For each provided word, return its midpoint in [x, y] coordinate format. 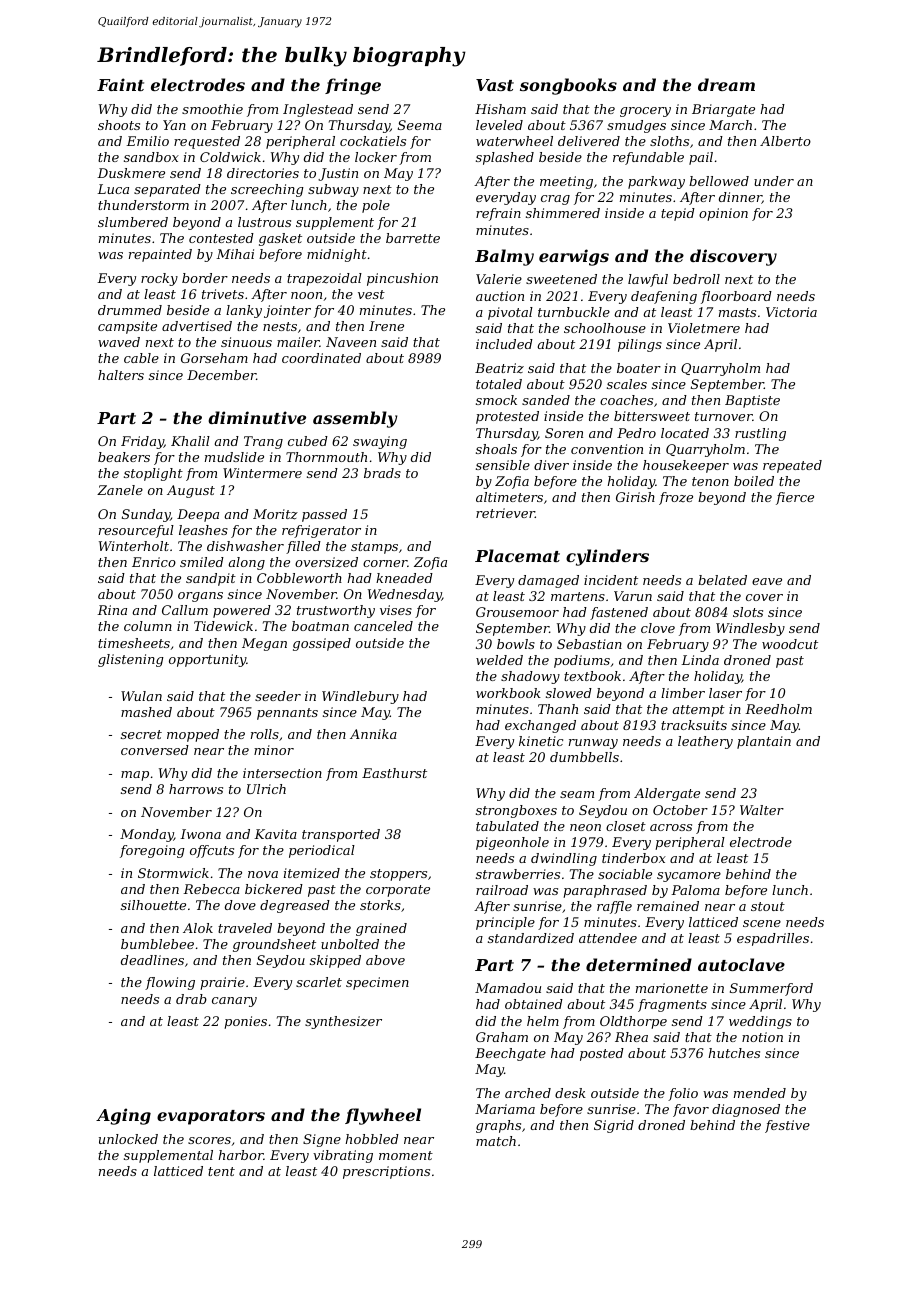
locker [376, 157]
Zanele [120, 490]
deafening [664, 297]
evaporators [211, 1117]
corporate [398, 891]
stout [768, 906]
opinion [723, 214]
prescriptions [386, 1172]
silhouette [153, 905]
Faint [120, 84]
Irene [386, 326]
